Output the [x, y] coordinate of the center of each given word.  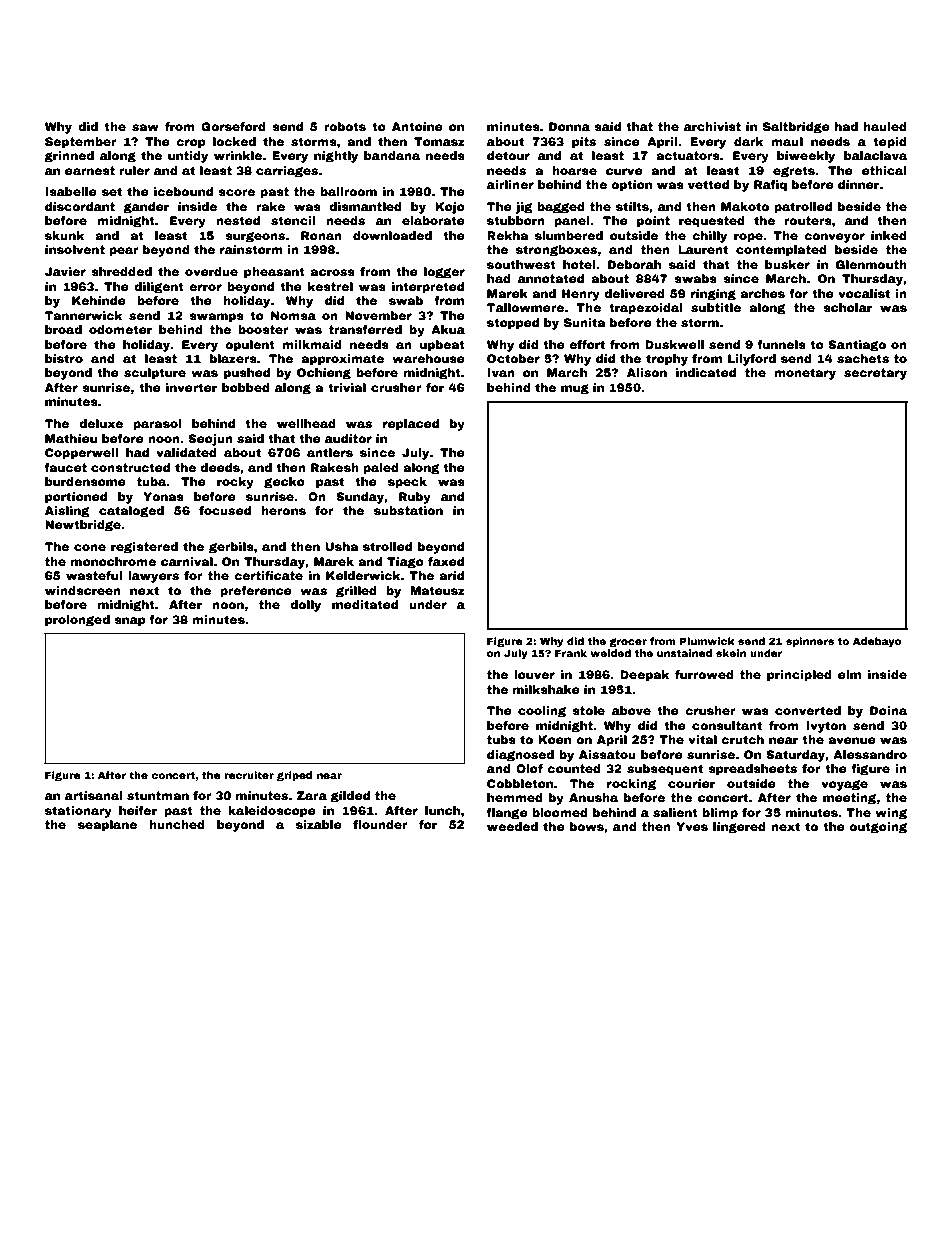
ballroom [348, 191]
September [81, 143]
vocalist [864, 293]
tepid [890, 143]
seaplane [107, 826]
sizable [319, 824]
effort [587, 344]
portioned [76, 498]
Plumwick [707, 641]
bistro [64, 358]
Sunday [360, 498]
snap [130, 622]
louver [534, 674]
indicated [706, 372]
